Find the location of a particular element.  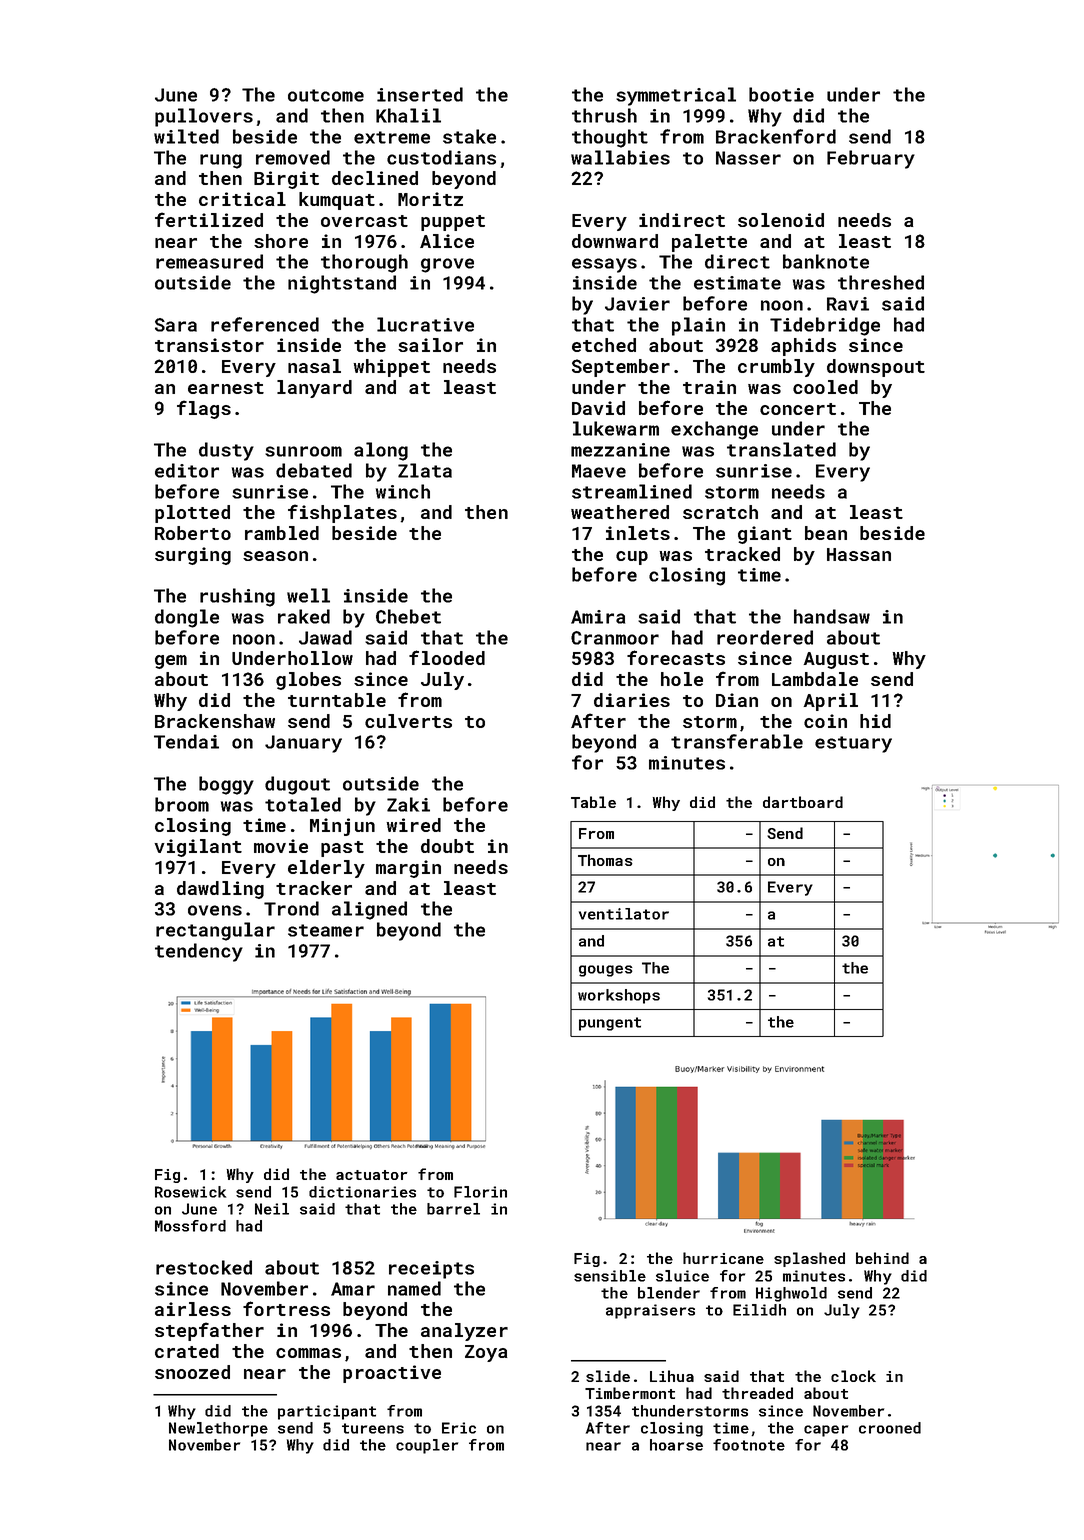

behind is located at coordinates (882, 1258).
